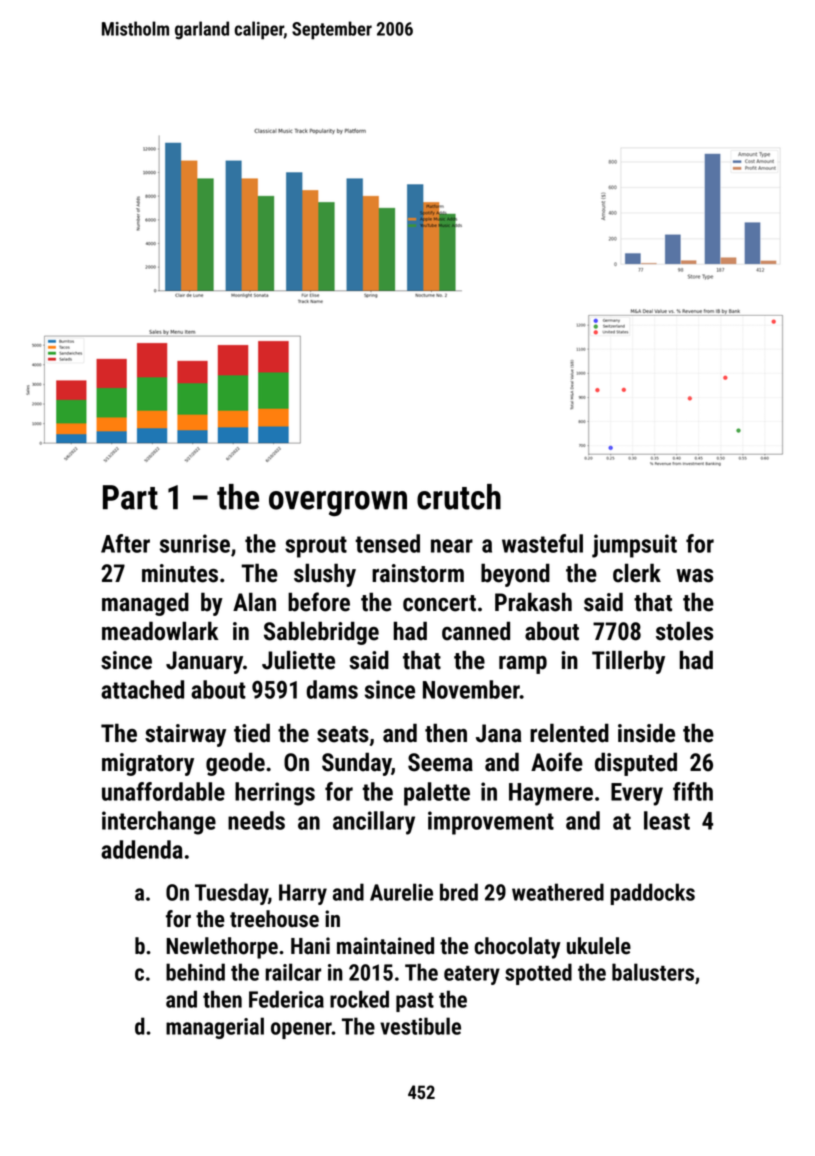  What do you see at coordinates (499, 733) in the screenshot?
I see `Jana` at bounding box center [499, 733].
